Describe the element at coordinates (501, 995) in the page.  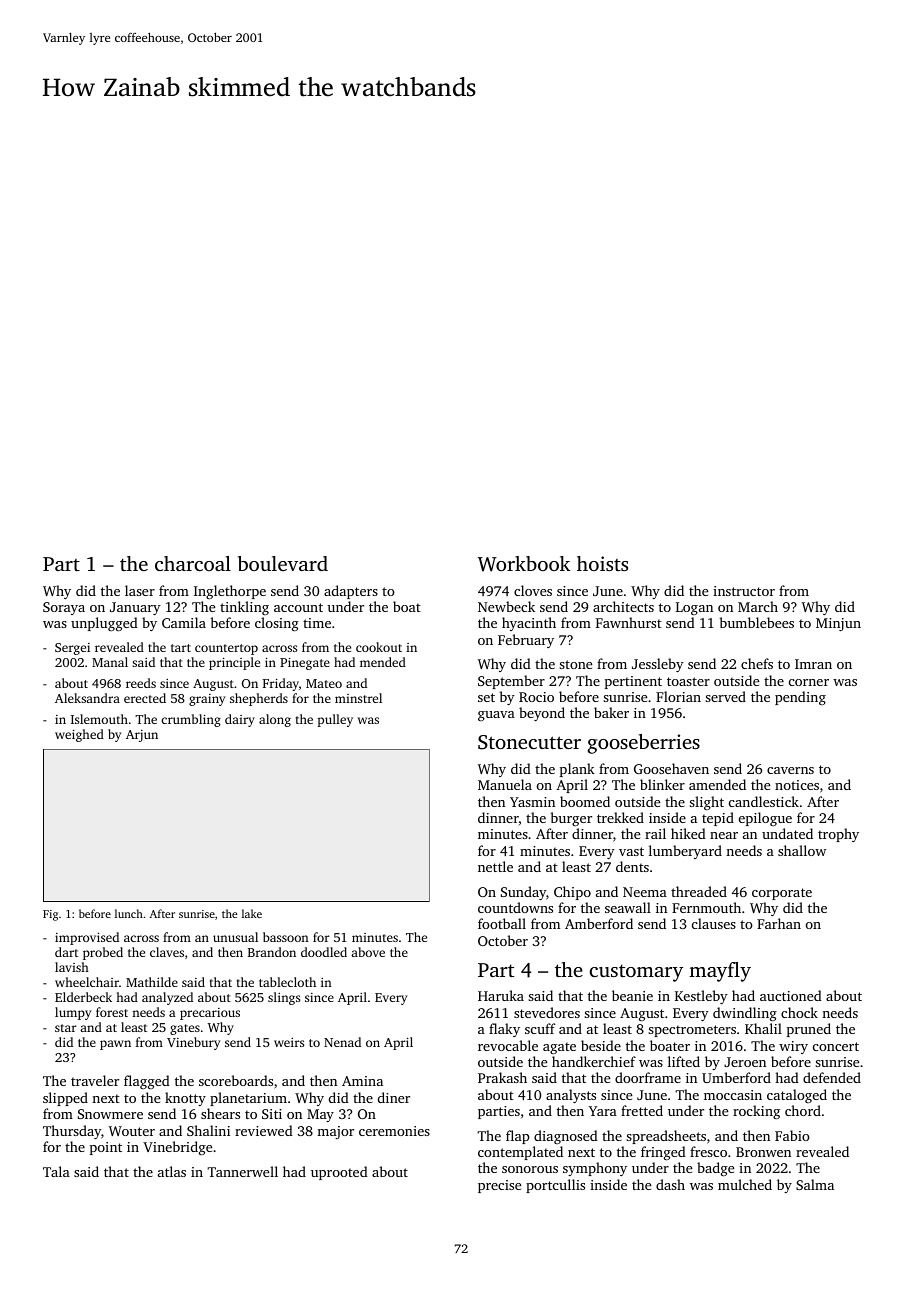
I see `Haruka` at that location.
